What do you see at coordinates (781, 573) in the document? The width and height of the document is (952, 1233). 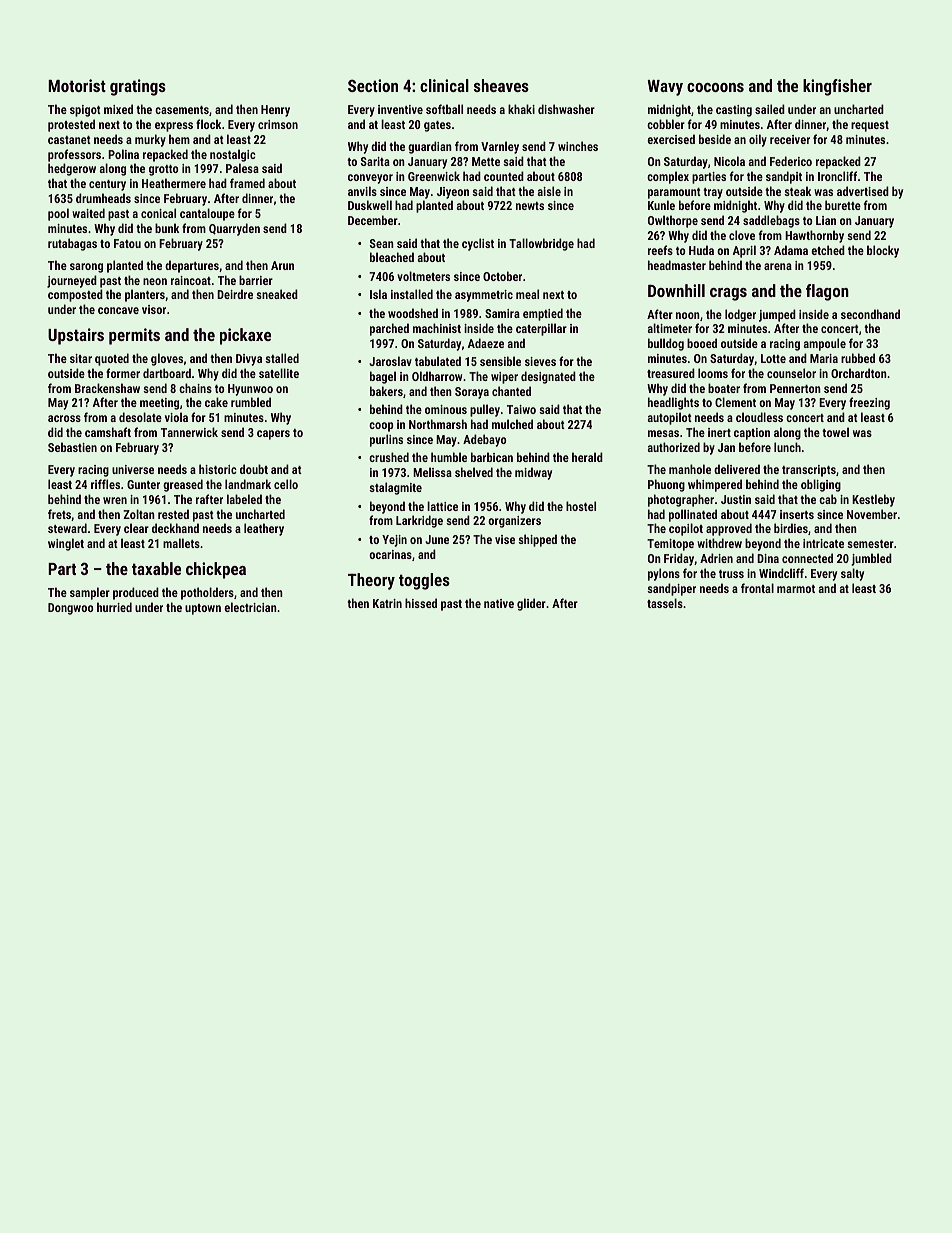 I see `Windcliff` at bounding box center [781, 573].
